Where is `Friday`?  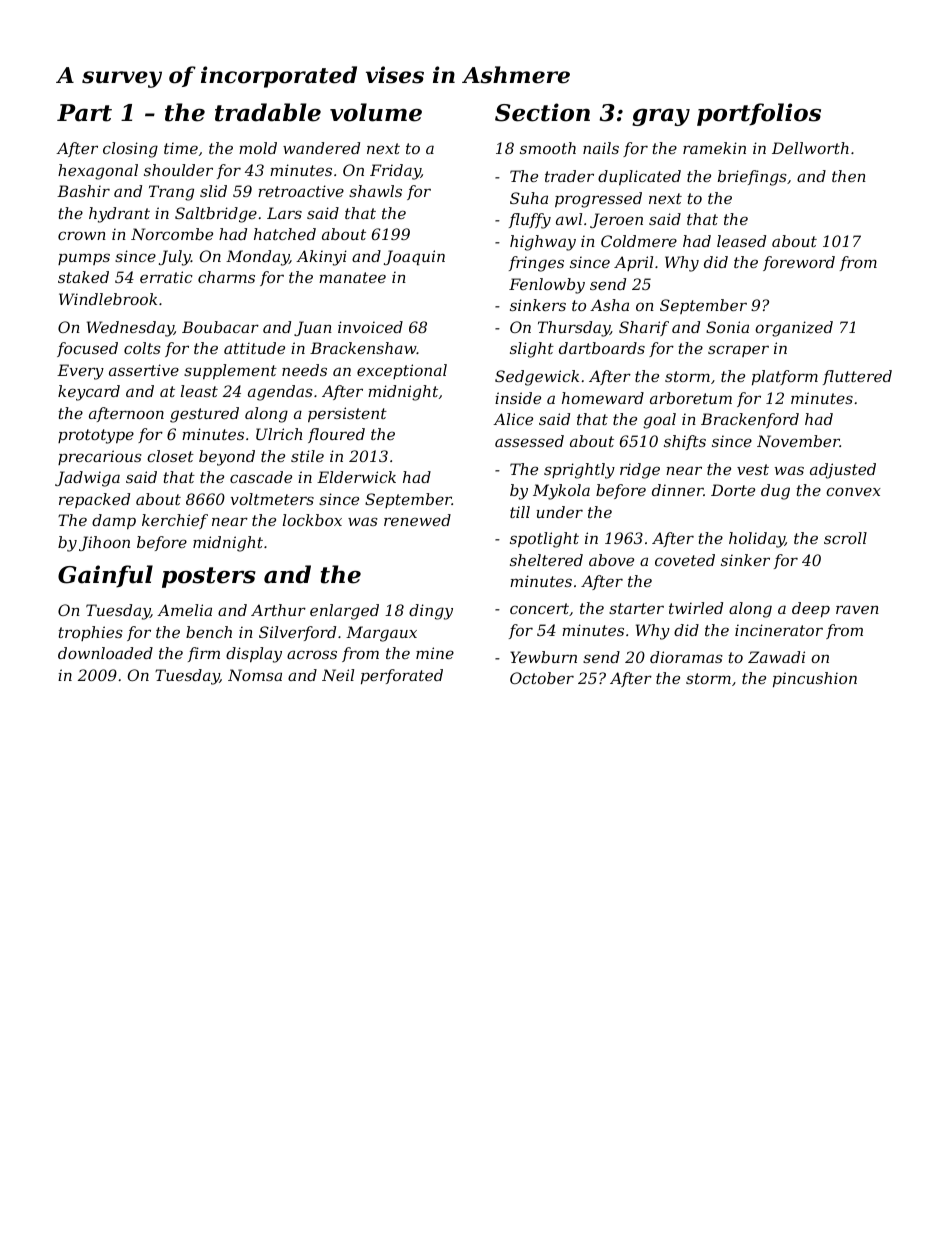 Friday is located at coordinates (395, 172).
